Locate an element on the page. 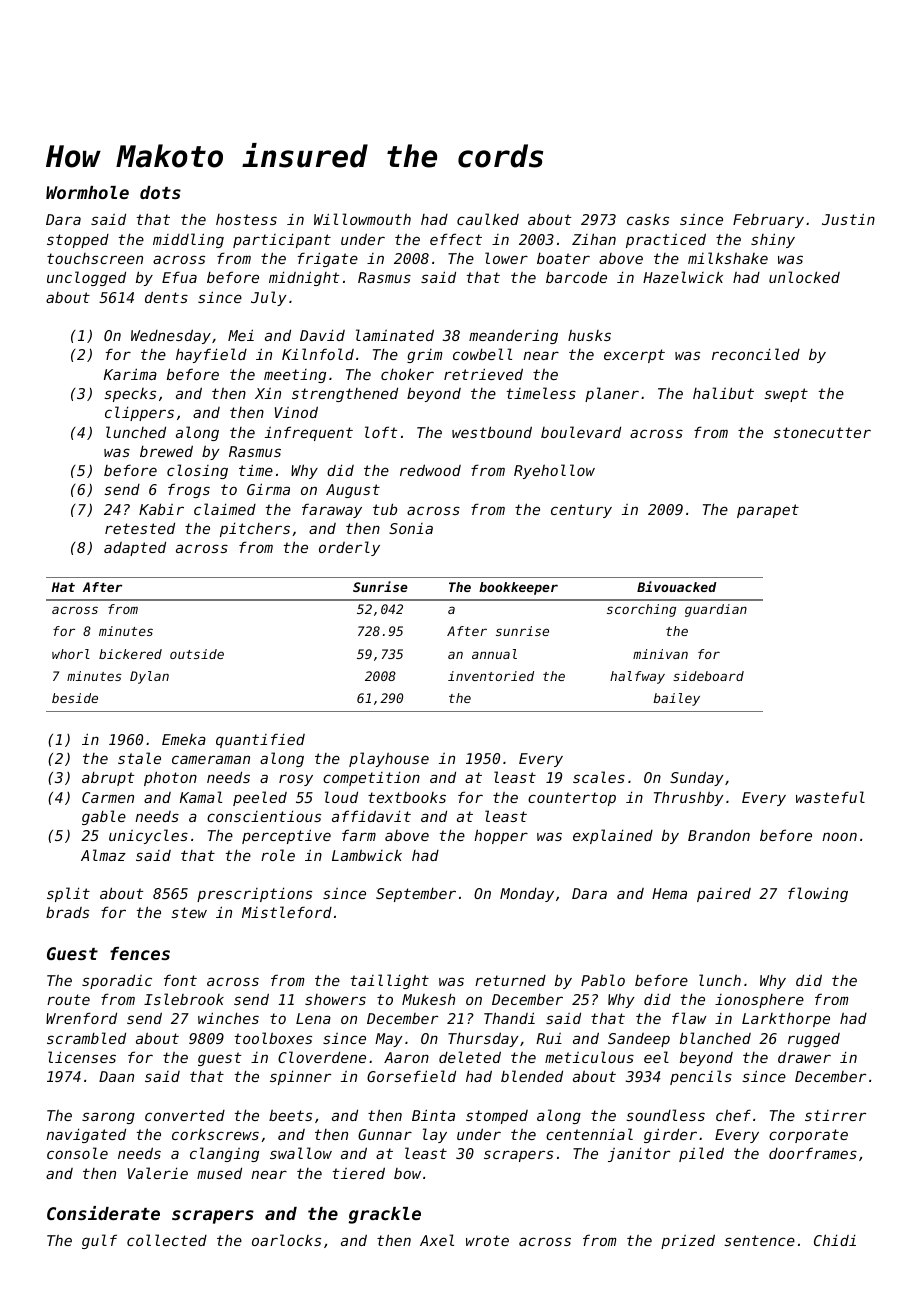  oarlocks is located at coordinates (286, 1240).
